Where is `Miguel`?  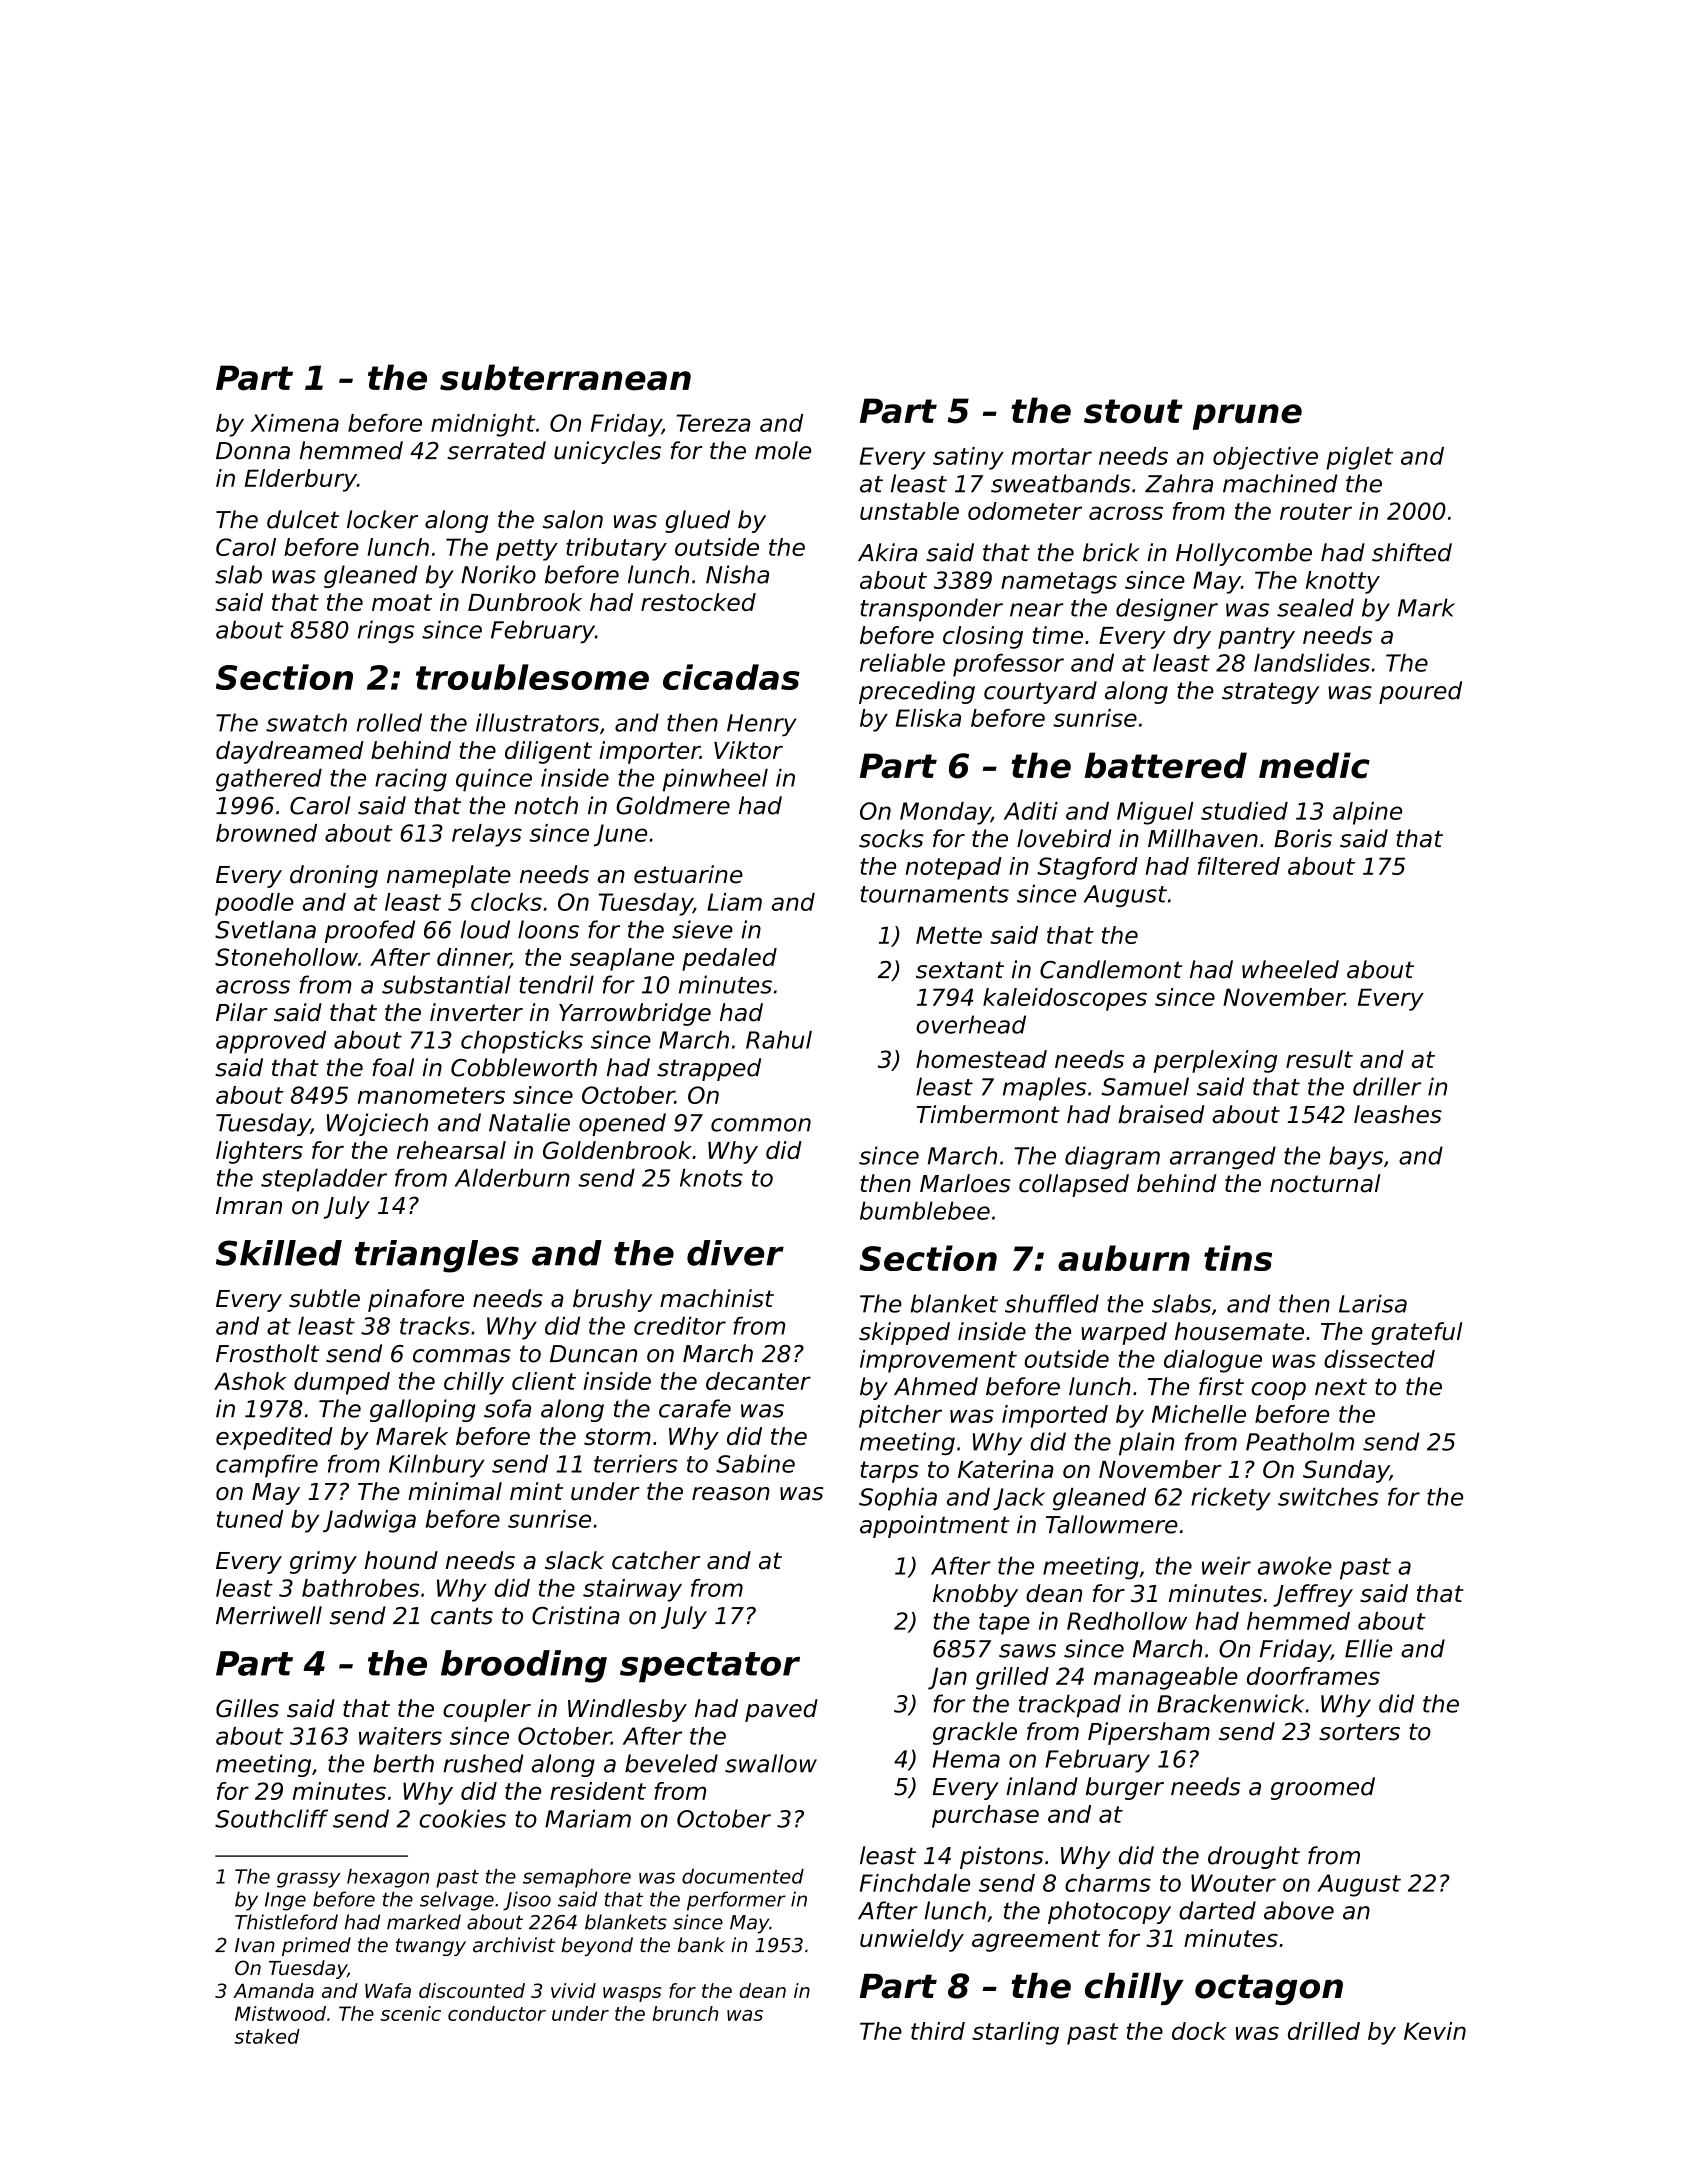
Miguel is located at coordinates (1155, 813).
